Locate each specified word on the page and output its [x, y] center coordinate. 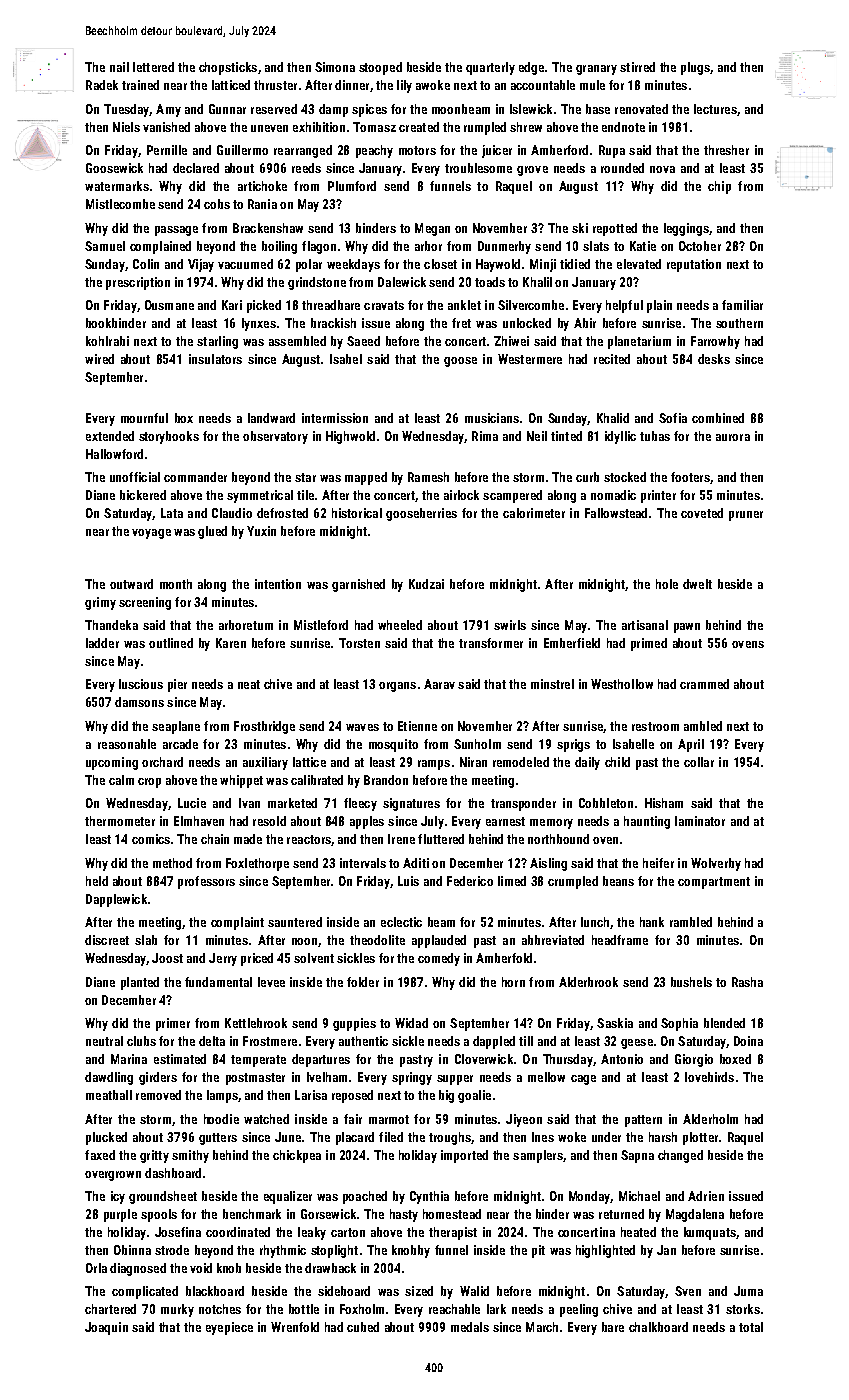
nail [119, 67]
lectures [715, 109]
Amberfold [504, 958]
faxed [100, 1155]
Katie [643, 246]
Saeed [363, 341]
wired [99, 359]
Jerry [223, 959]
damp [333, 110]
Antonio [622, 1059]
